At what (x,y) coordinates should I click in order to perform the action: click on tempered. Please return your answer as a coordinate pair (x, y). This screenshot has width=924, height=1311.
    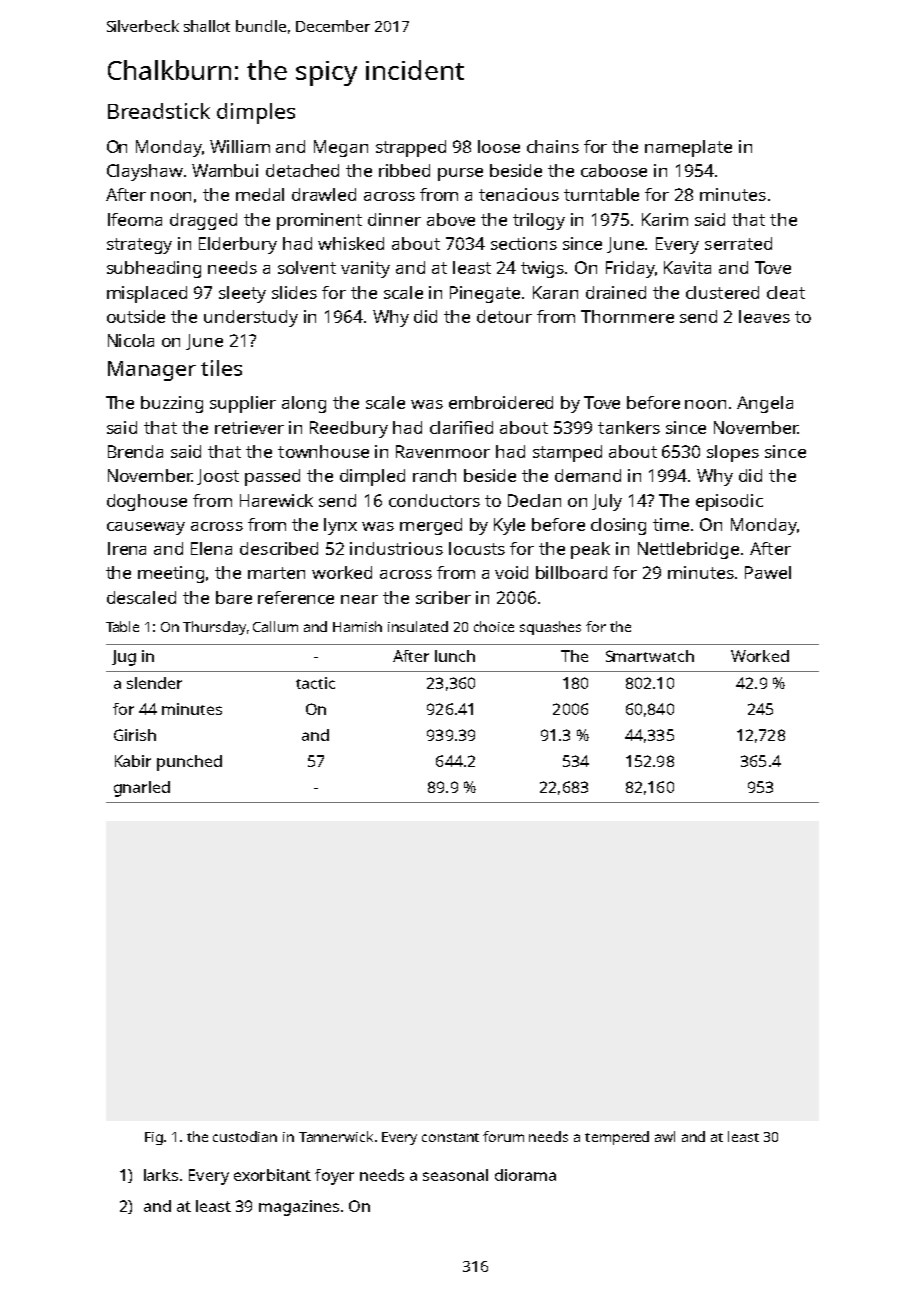
    Looking at the image, I should click on (617, 1138).
